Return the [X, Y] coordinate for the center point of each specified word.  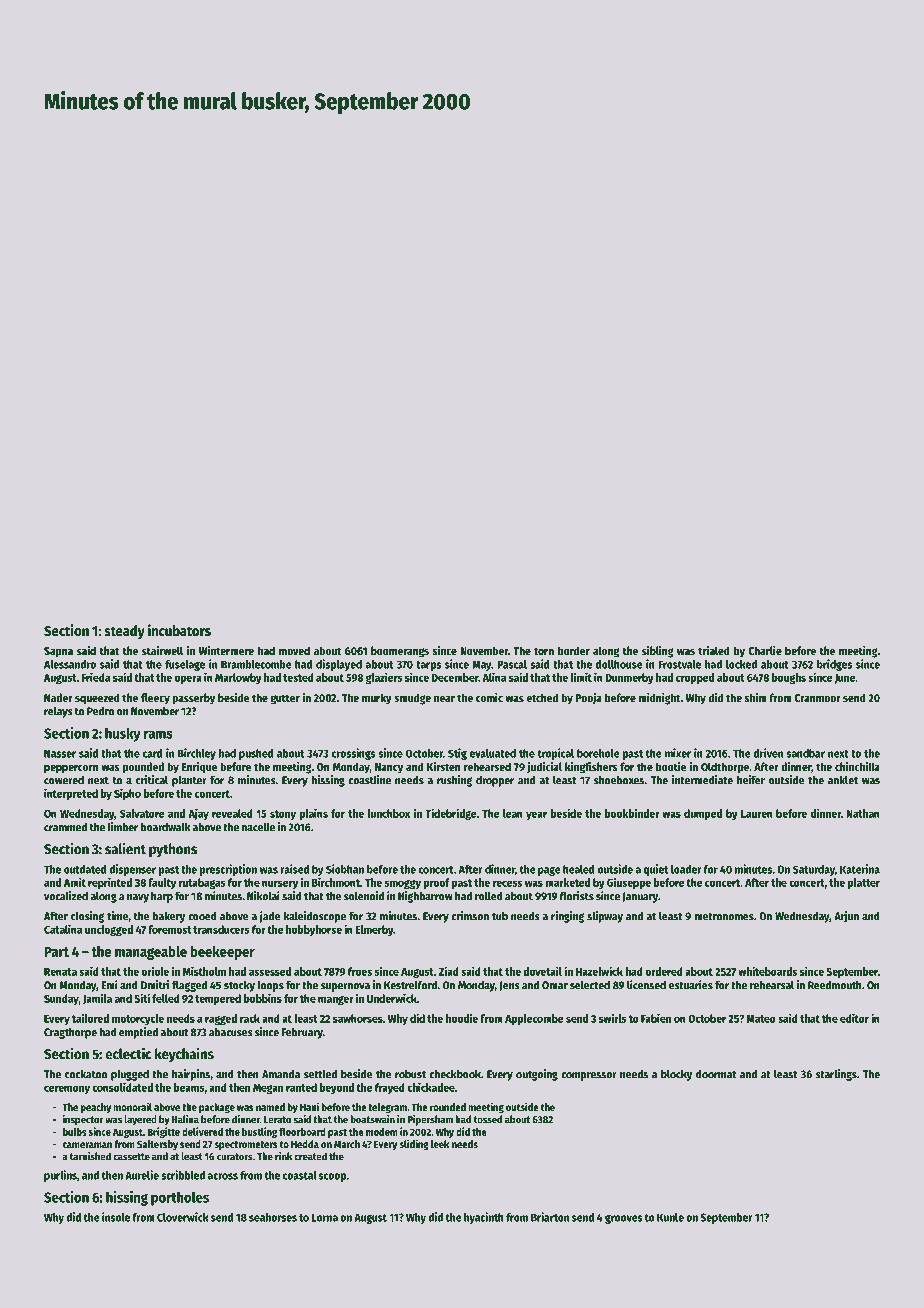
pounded [143, 768]
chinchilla [857, 766]
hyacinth [484, 1218]
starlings [836, 1075]
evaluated [493, 753]
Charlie [765, 650]
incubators [179, 630]
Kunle [670, 1217]
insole [116, 1217]
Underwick [392, 998]
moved [294, 650]
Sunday [61, 999]
